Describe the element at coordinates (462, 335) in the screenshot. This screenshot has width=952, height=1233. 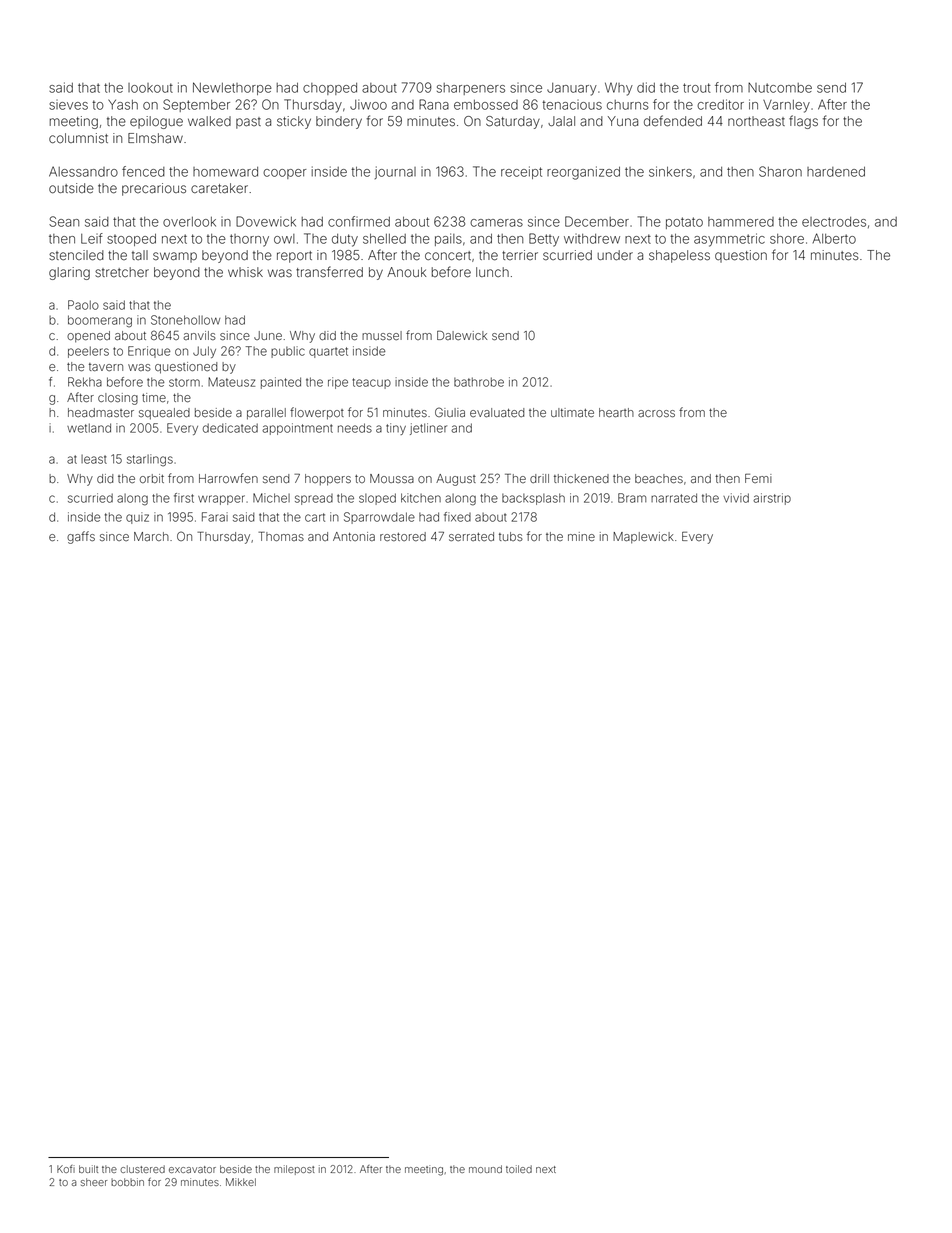
I see `Dalewick` at that location.
